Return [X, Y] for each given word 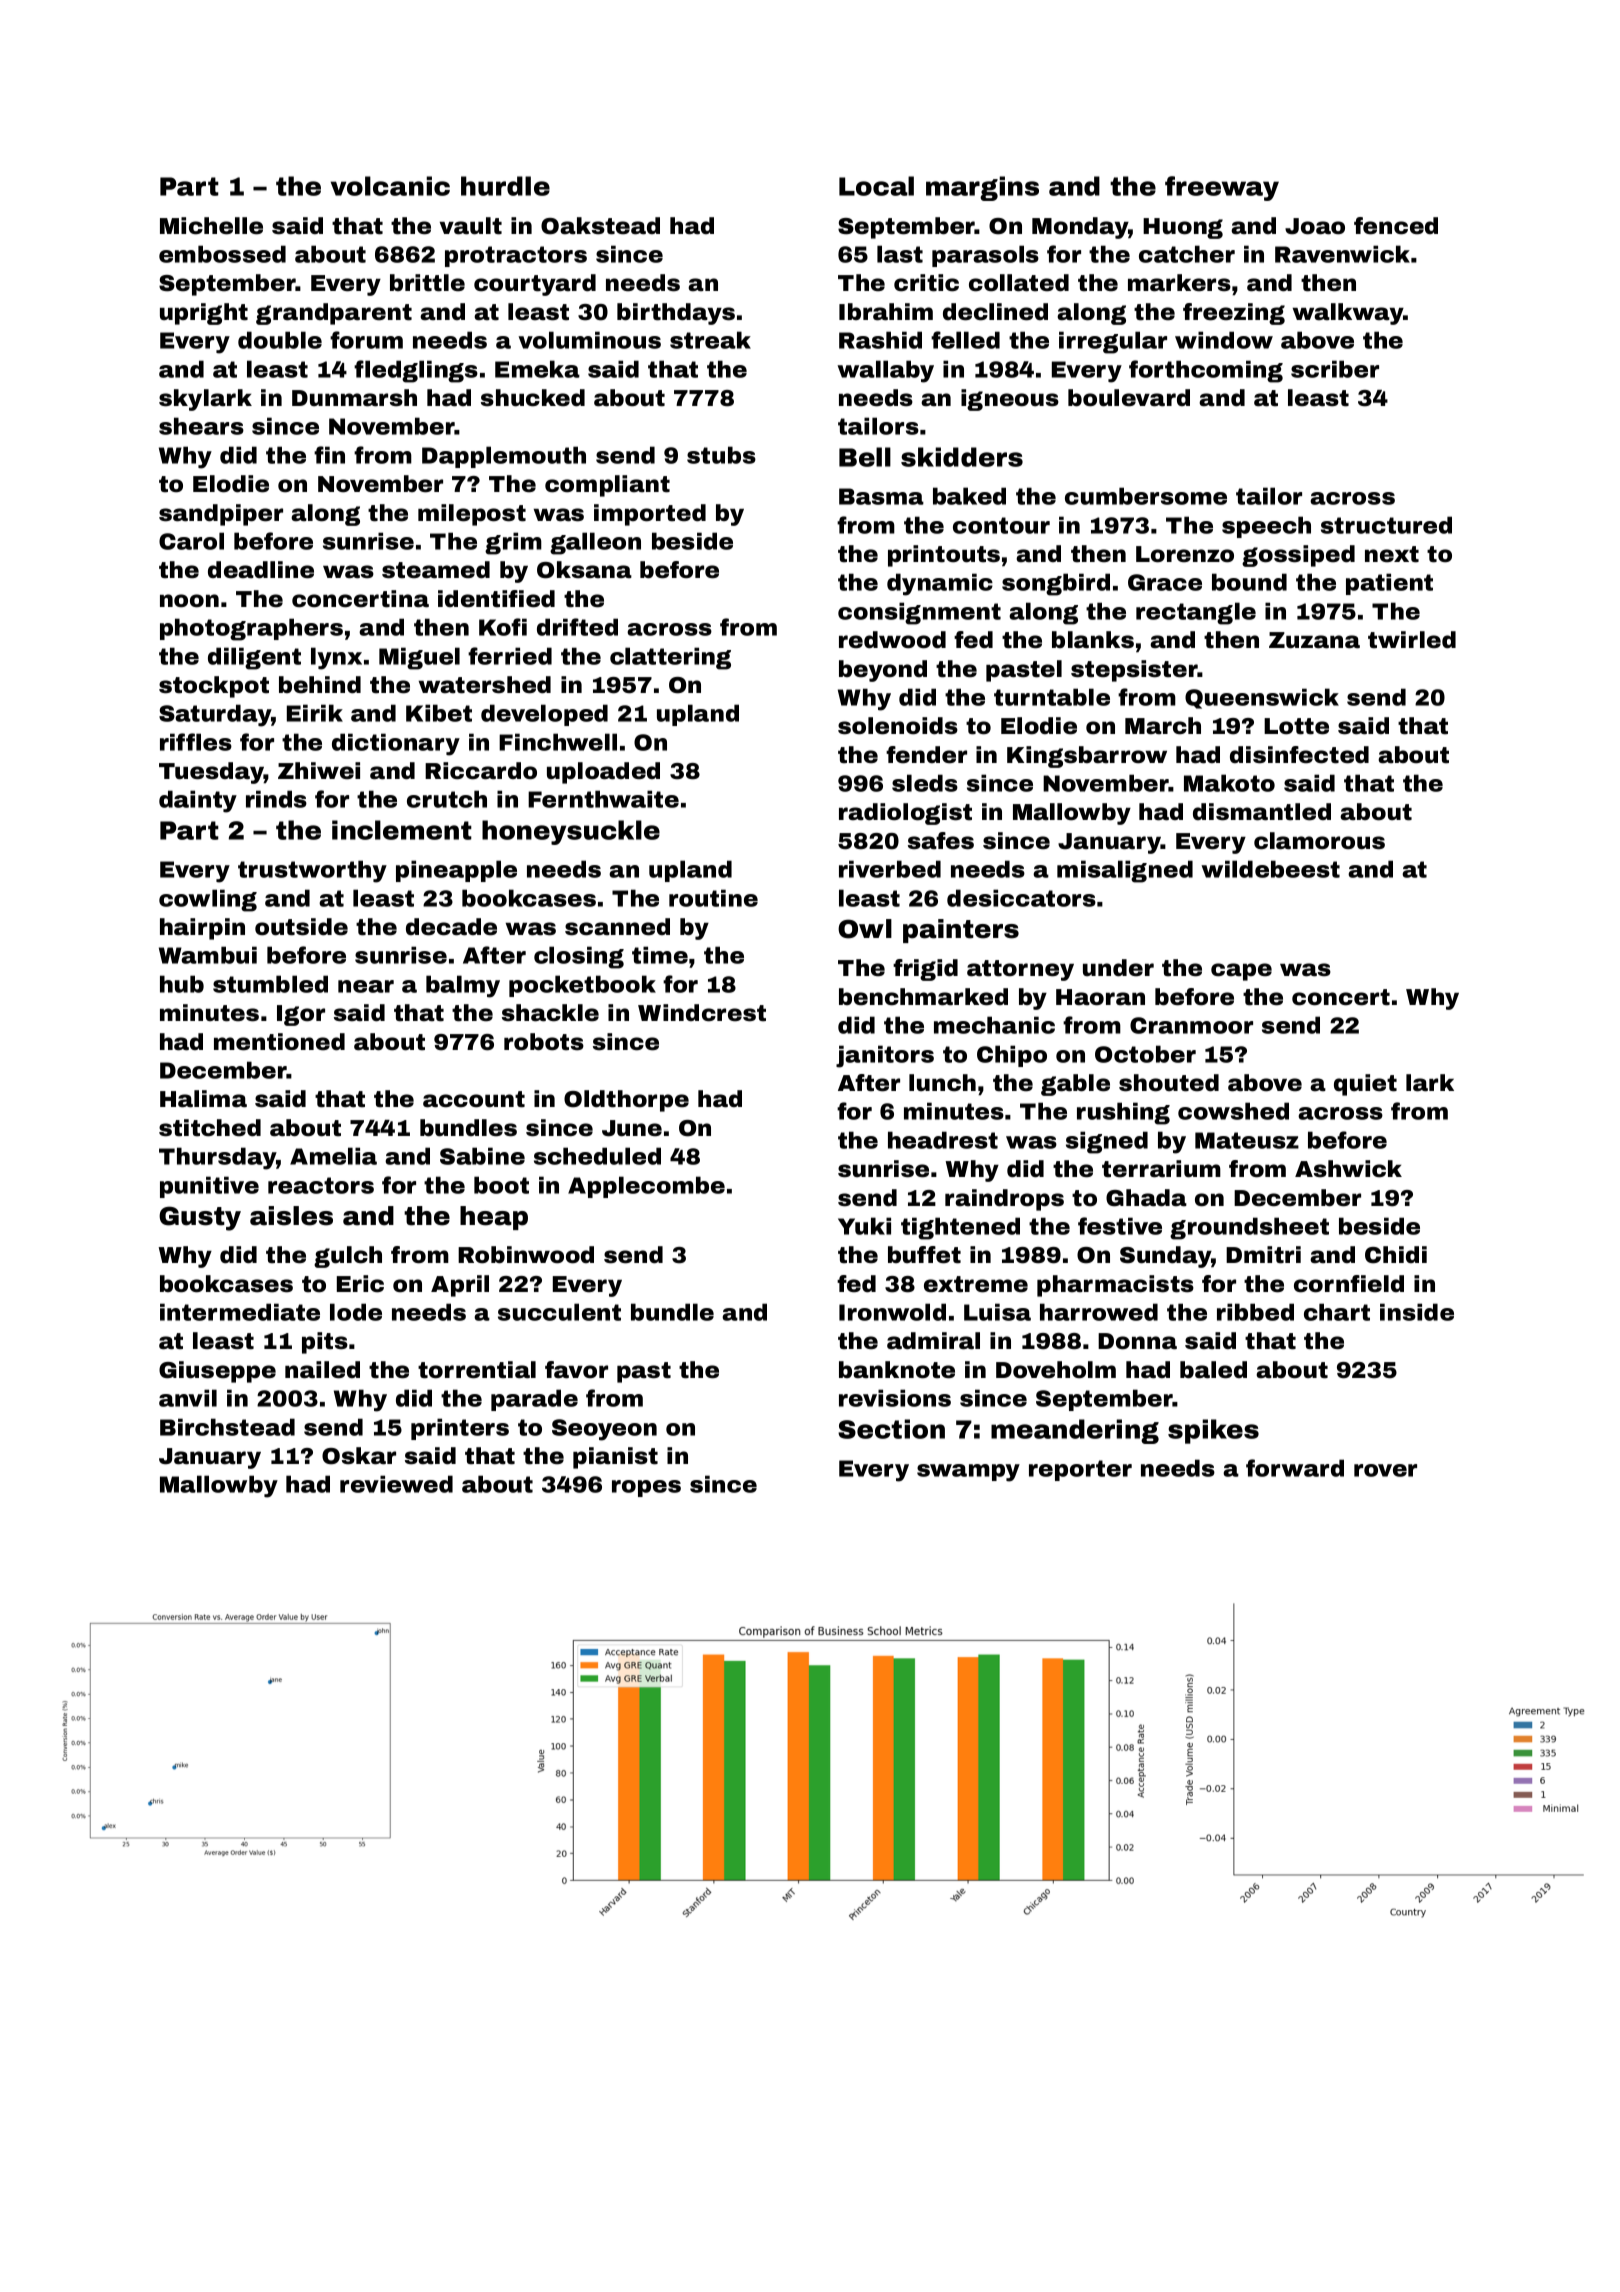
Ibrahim [886, 312]
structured [1386, 525]
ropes [646, 1488]
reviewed [396, 1484]
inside [1417, 1312]
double [280, 340]
